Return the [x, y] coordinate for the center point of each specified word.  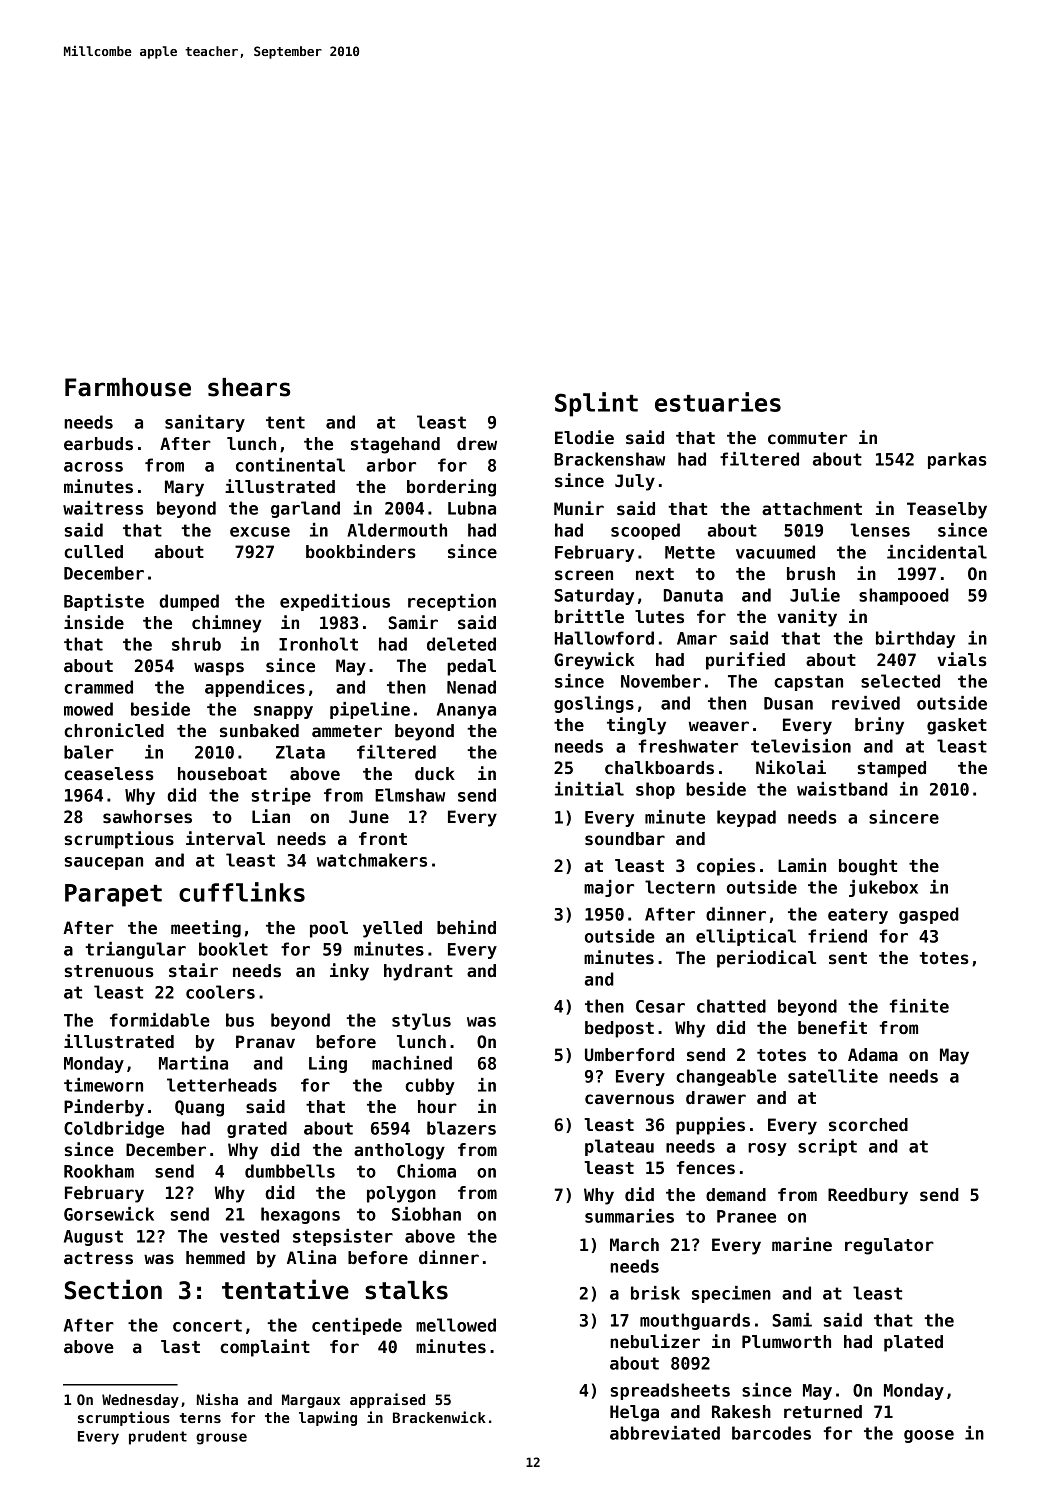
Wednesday [140, 1401]
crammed [98, 687]
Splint [596, 404]
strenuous [109, 971]
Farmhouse [128, 387]
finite [919, 1006]
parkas [957, 460]
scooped [645, 531]
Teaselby [947, 510]
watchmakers [372, 860]
